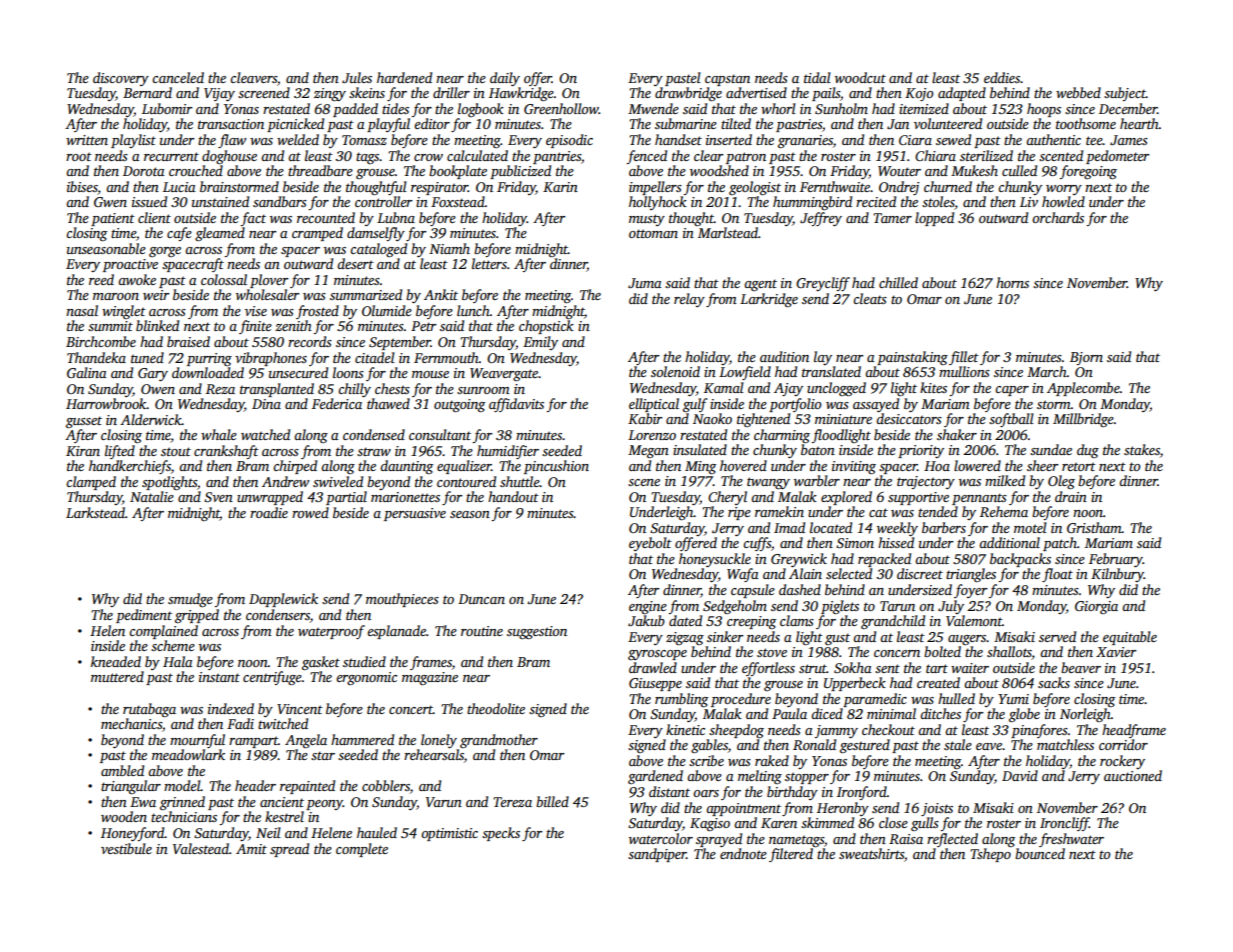 The image size is (1233, 952). What do you see at coordinates (178, 77) in the screenshot?
I see `canceled` at bounding box center [178, 77].
